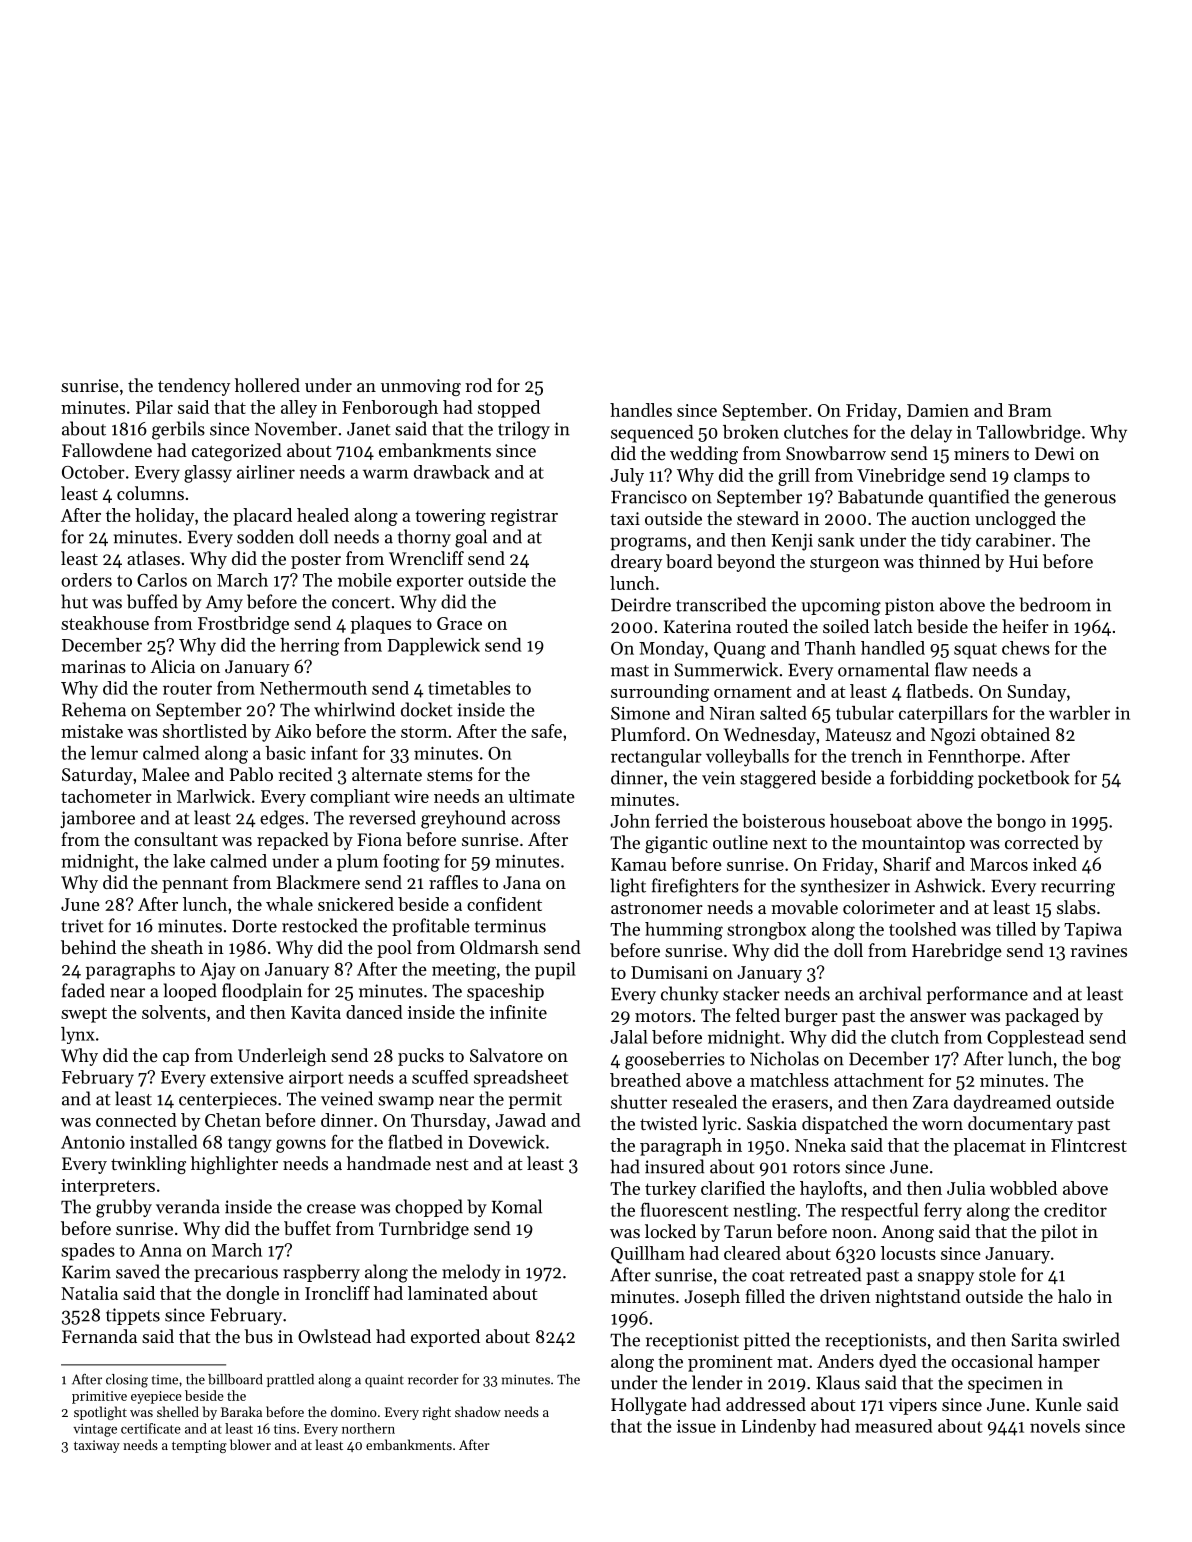 The width and height of the screenshot is (1192, 1542). Describe the element at coordinates (1075, 1210) in the screenshot. I see `creditor` at that location.
